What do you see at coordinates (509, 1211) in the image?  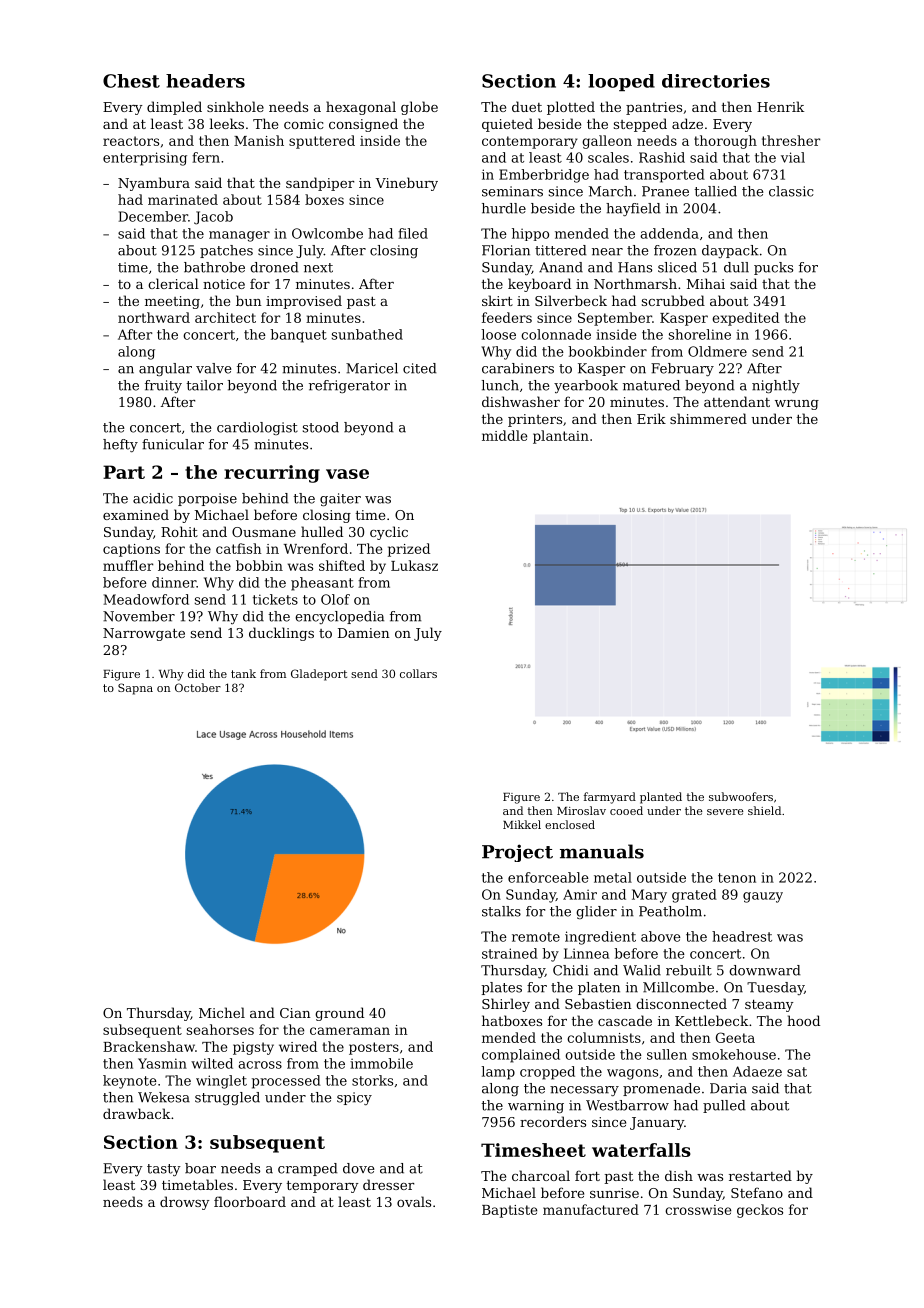 I see `Baptiste` at bounding box center [509, 1211].
